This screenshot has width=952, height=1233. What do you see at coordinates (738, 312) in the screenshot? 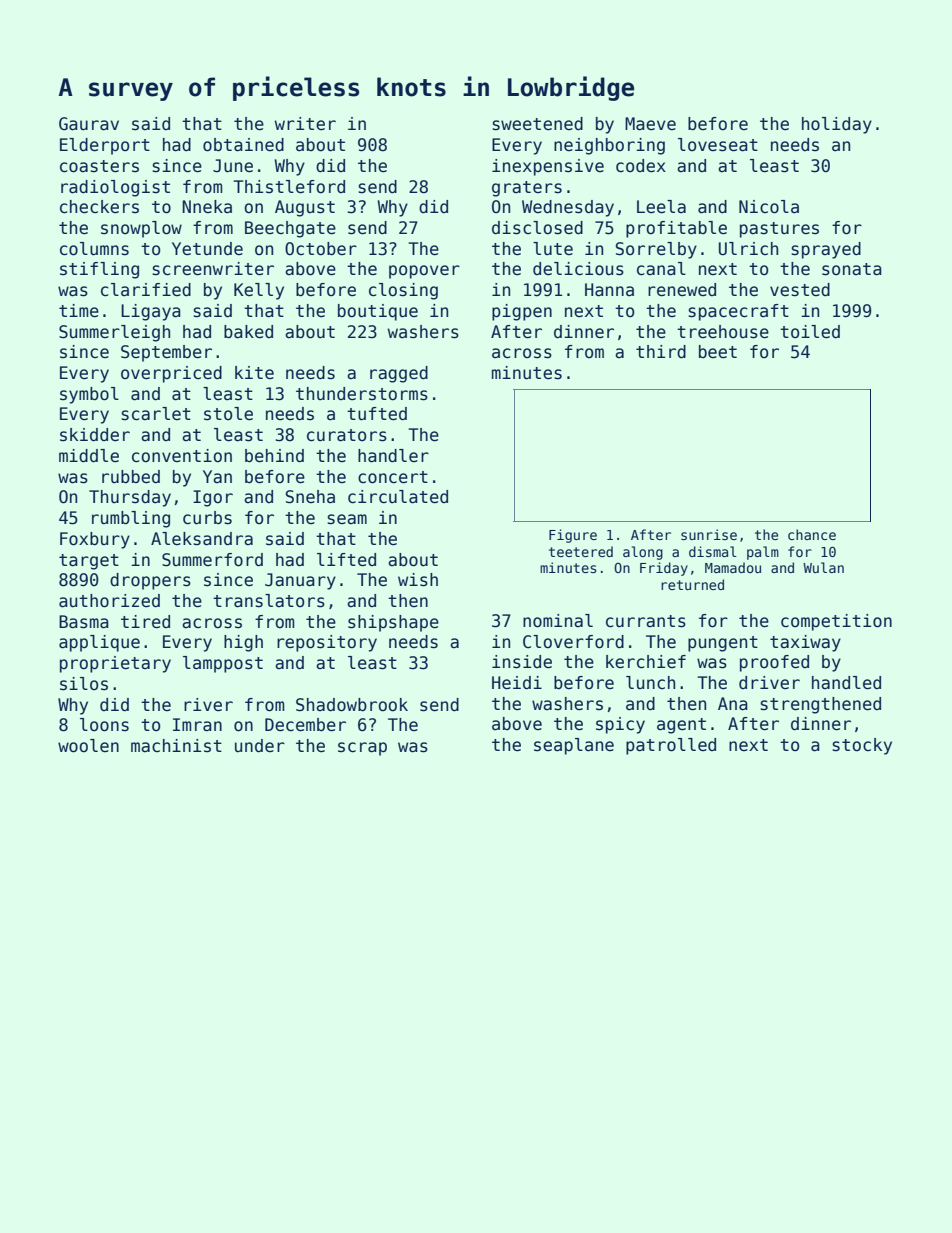
I see `spacecraft` at bounding box center [738, 312].
